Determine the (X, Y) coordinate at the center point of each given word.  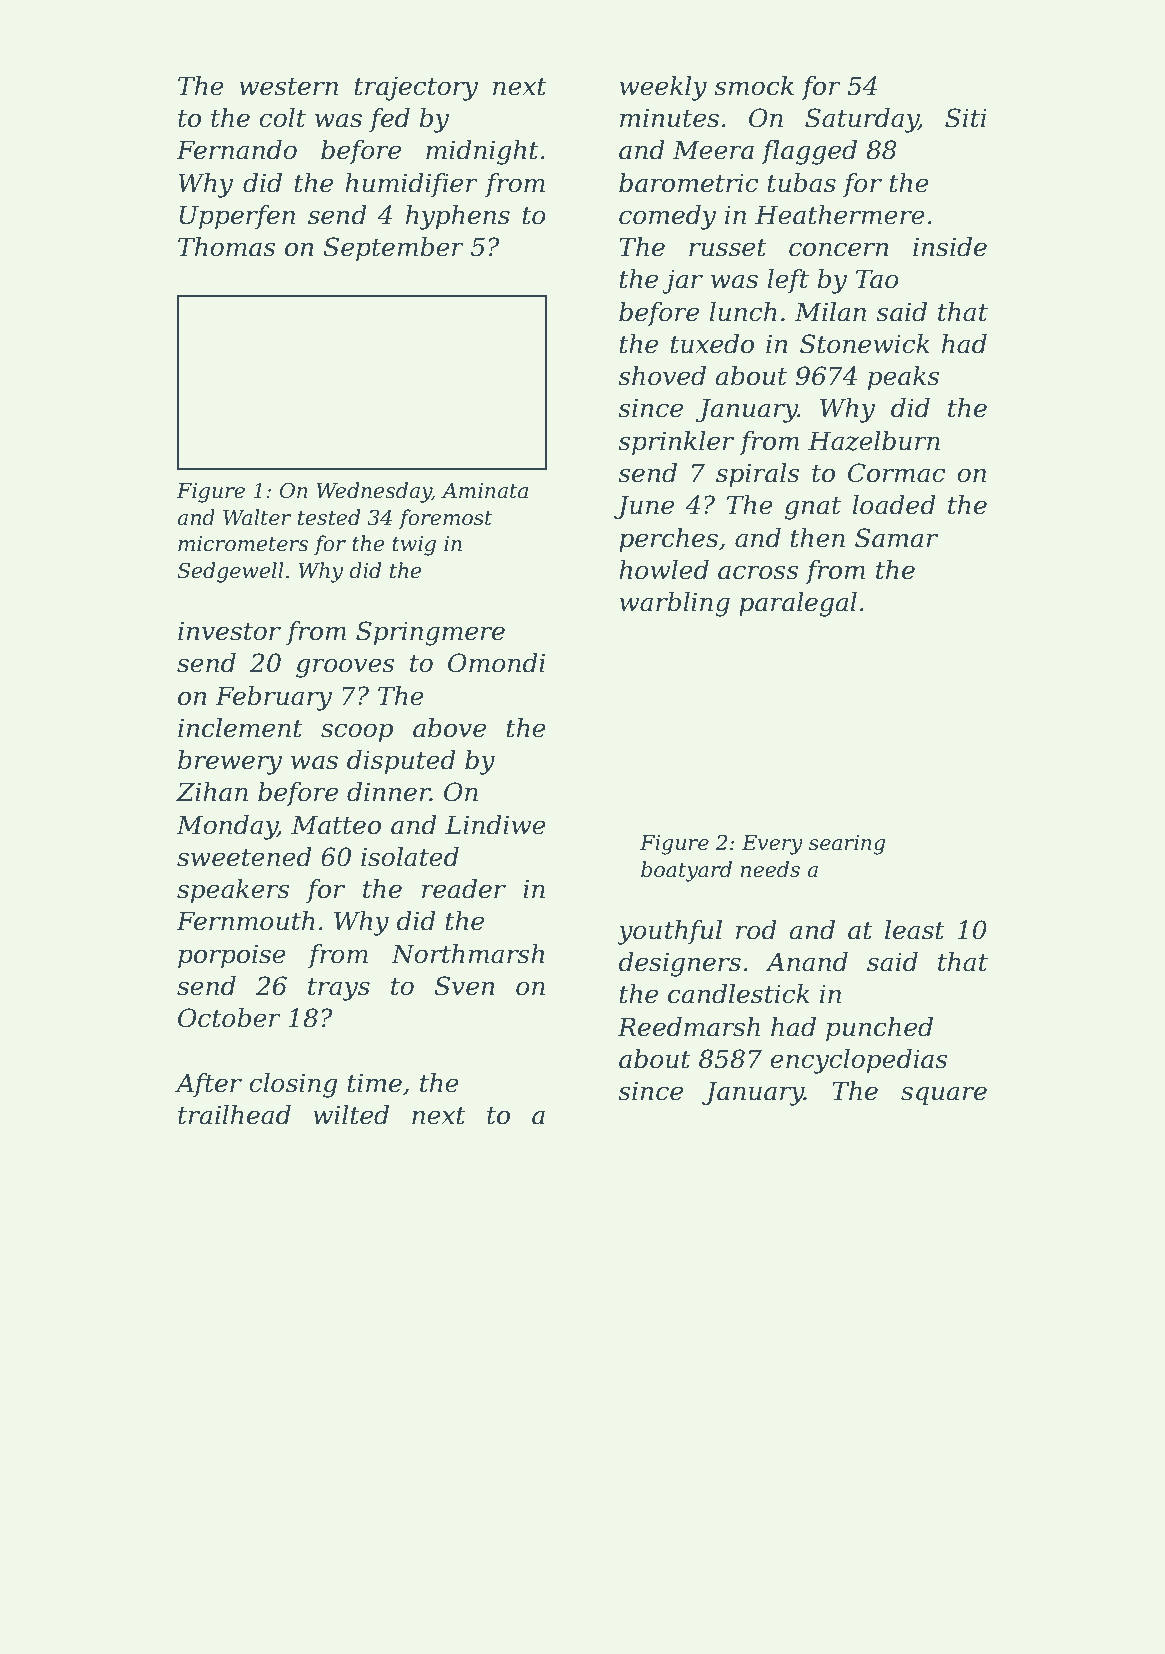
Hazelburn (874, 441)
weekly (663, 88)
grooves (345, 668)
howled (664, 570)
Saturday (862, 120)
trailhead (234, 1115)
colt (282, 118)
